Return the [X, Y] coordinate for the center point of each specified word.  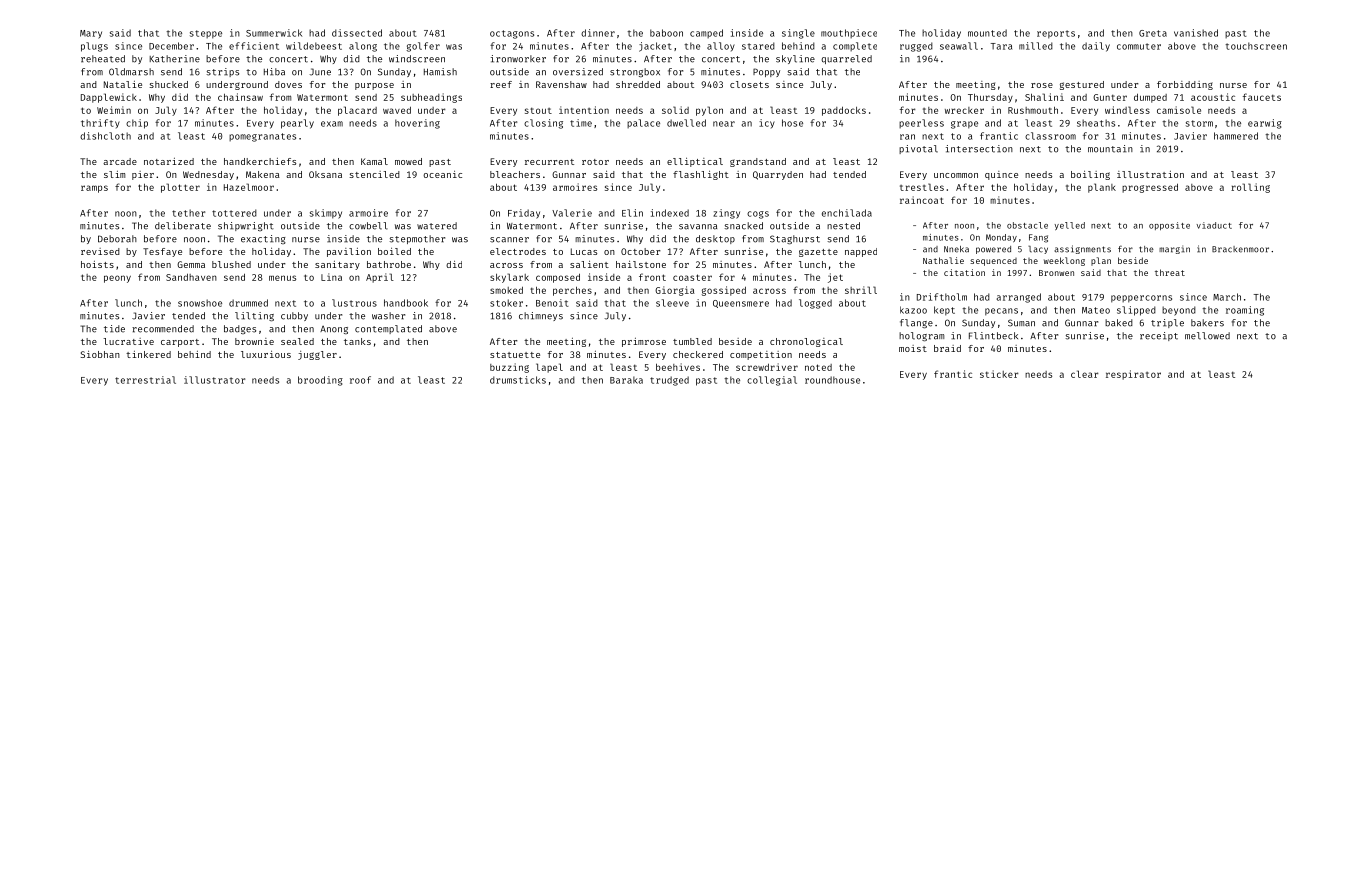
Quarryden [778, 175]
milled [1036, 46]
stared [758, 46]
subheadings [431, 98]
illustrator [214, 380]
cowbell [368, 226]
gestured [1082, 85]
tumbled [692, 341]
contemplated [388, 329]
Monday [1001, 238]
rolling [1250, 188]
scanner [509, 240]
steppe [206, 34]
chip [137, 124]
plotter [180, 188]
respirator [1133, 375]
